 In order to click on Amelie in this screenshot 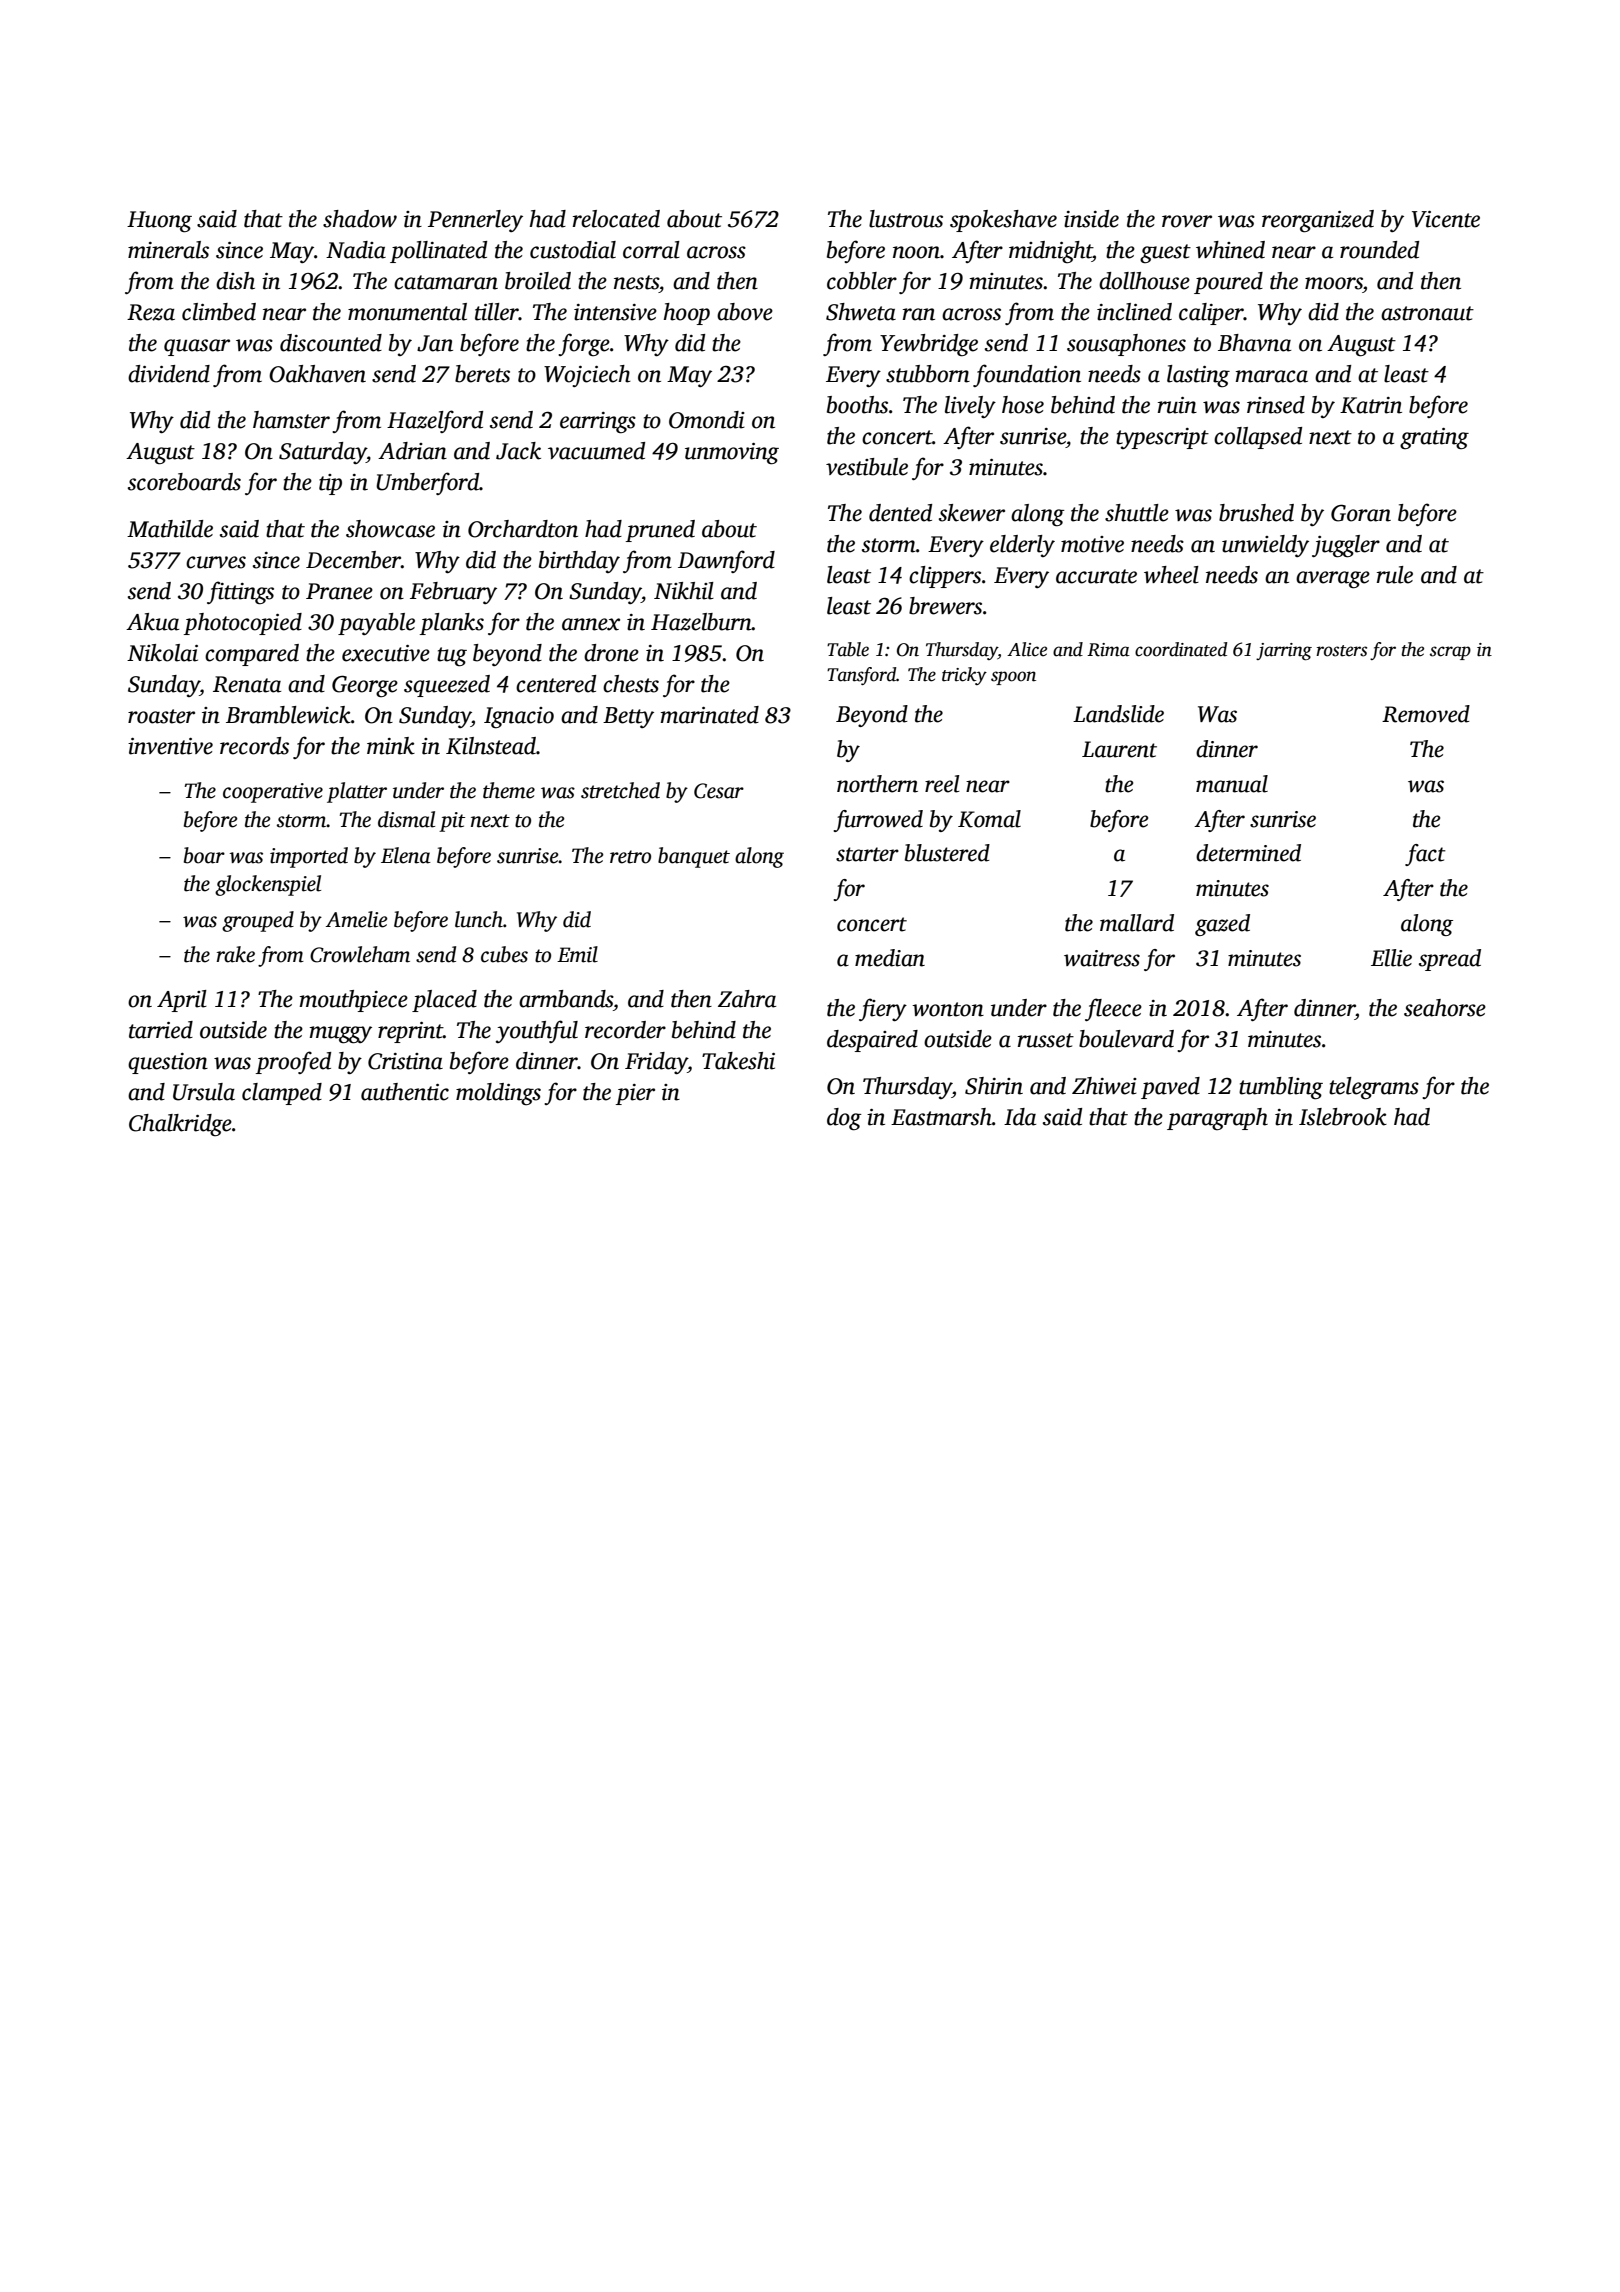, I will do `click(357, 919)`.
